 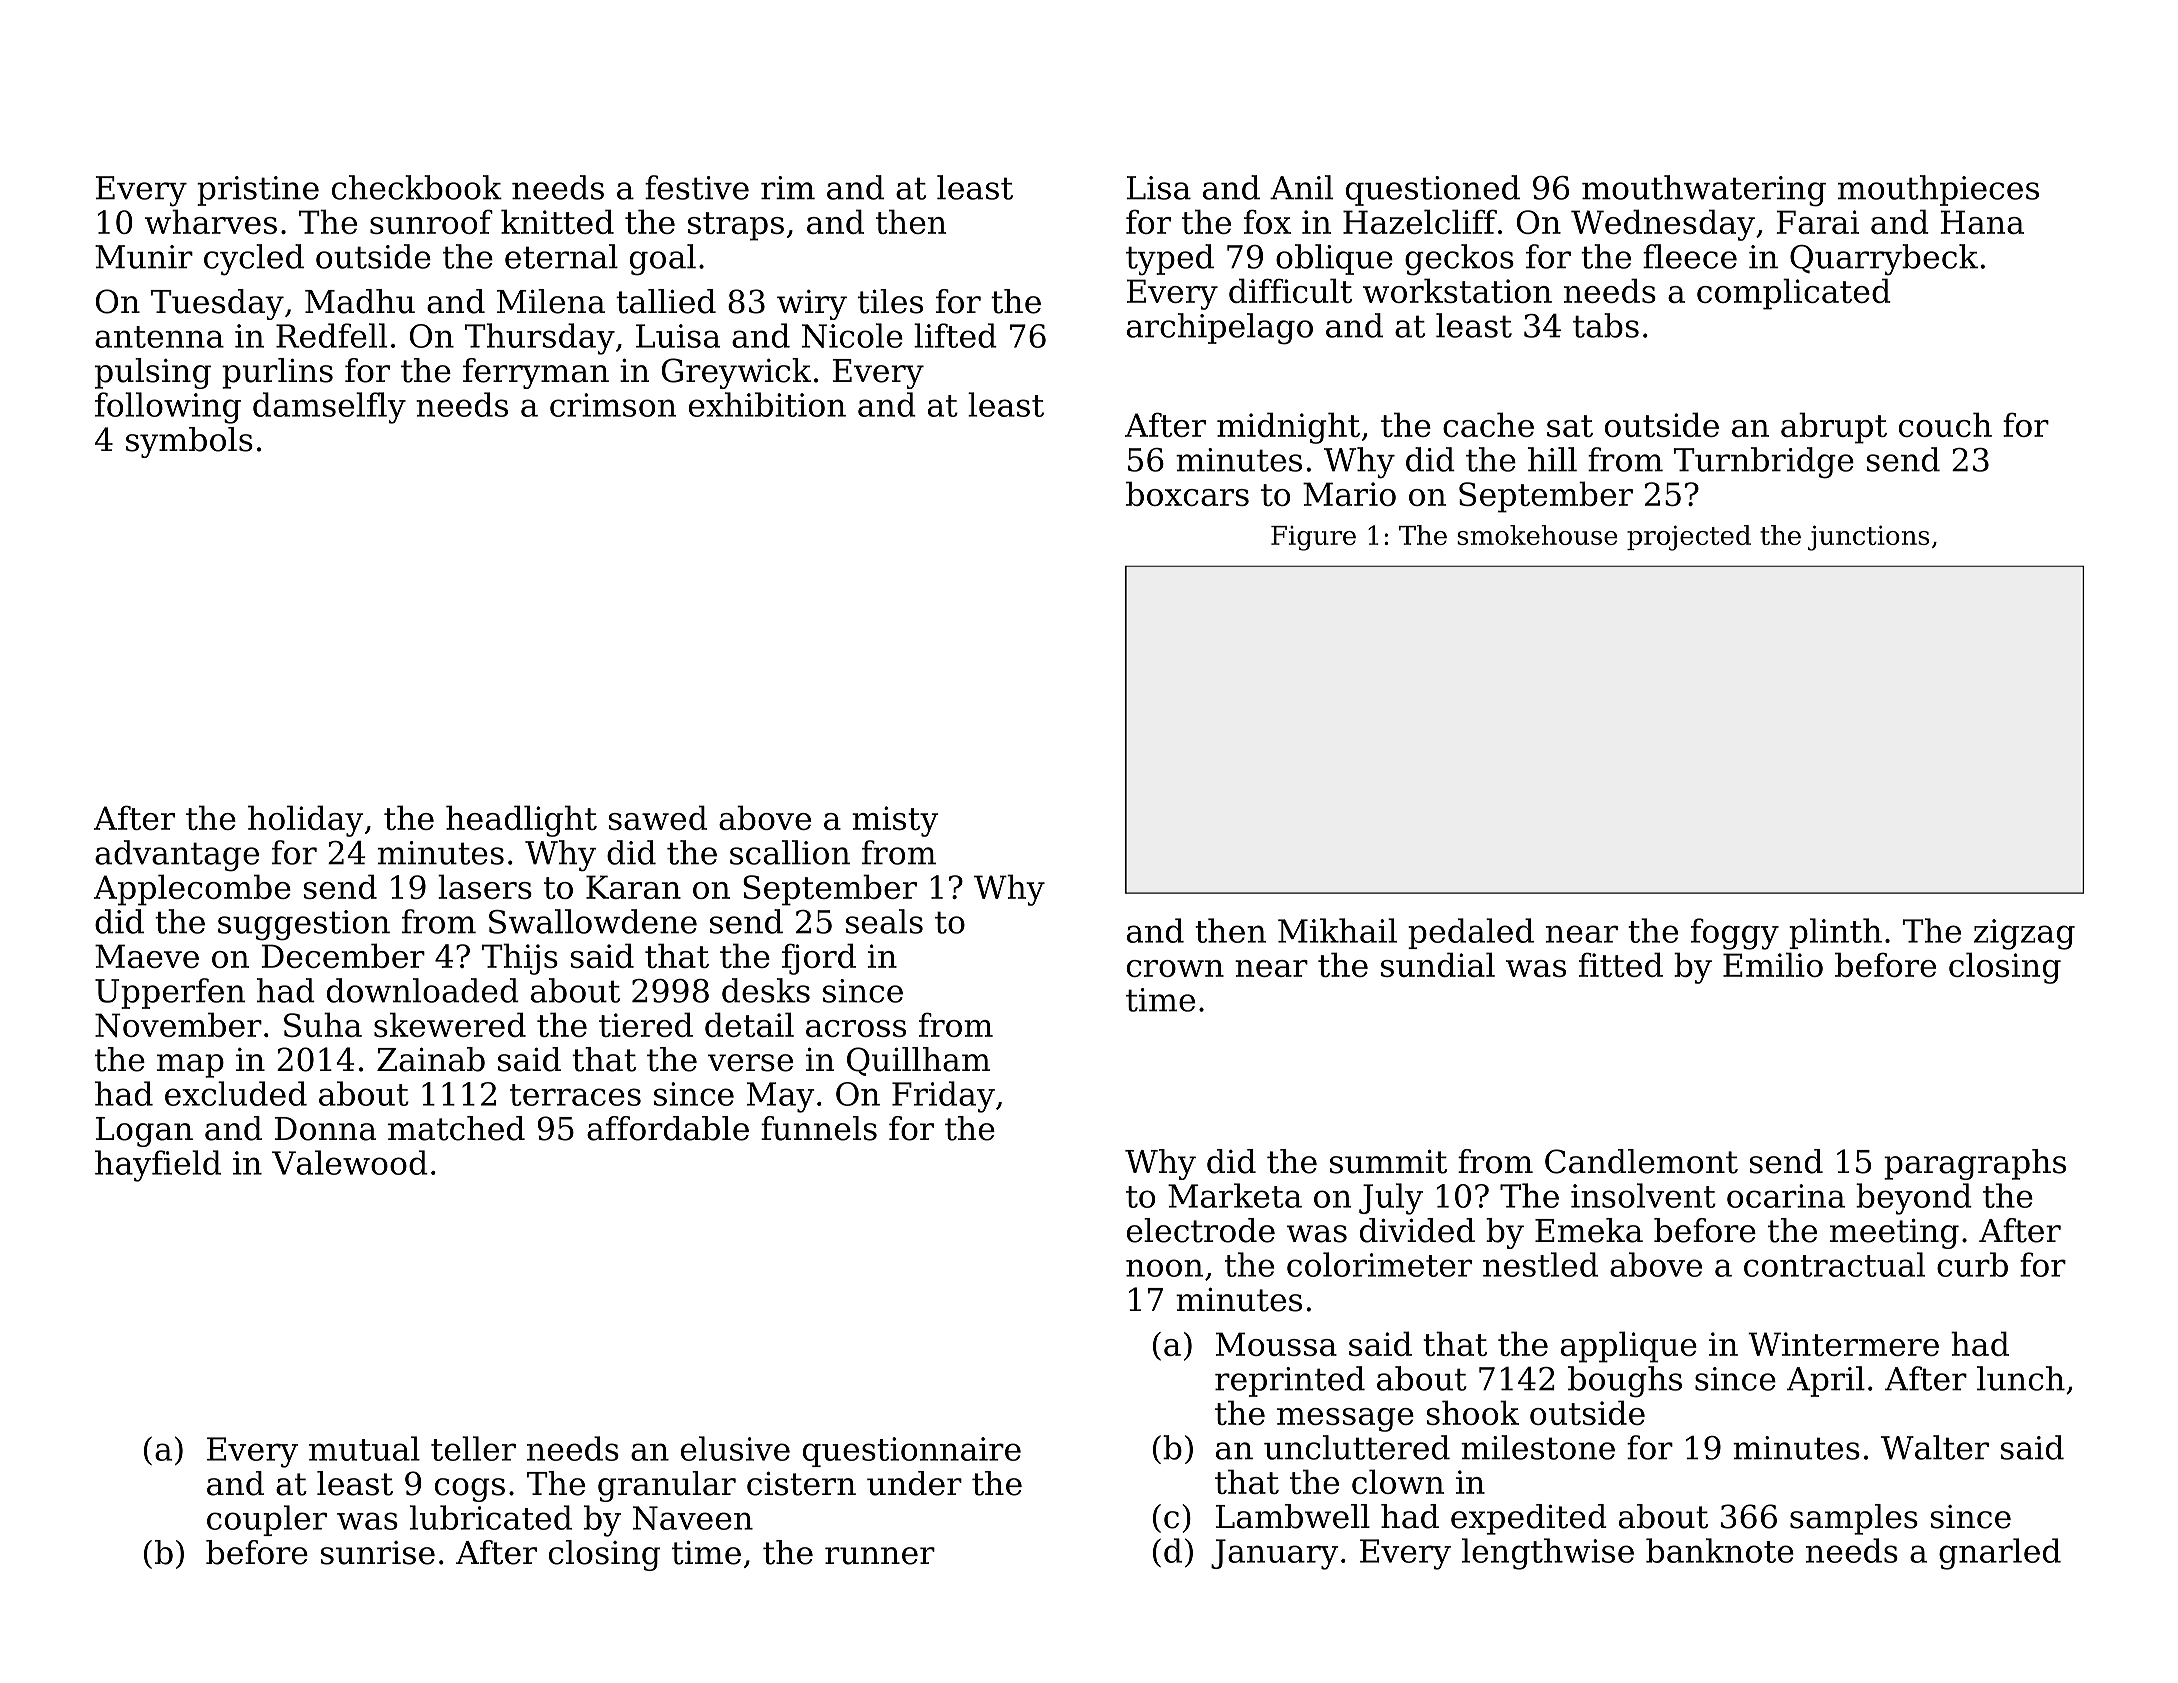 What do you see at coordinates (1201, 1230) in the screenshot?
I see `electrode` at bounding box center [1201, 1230].
